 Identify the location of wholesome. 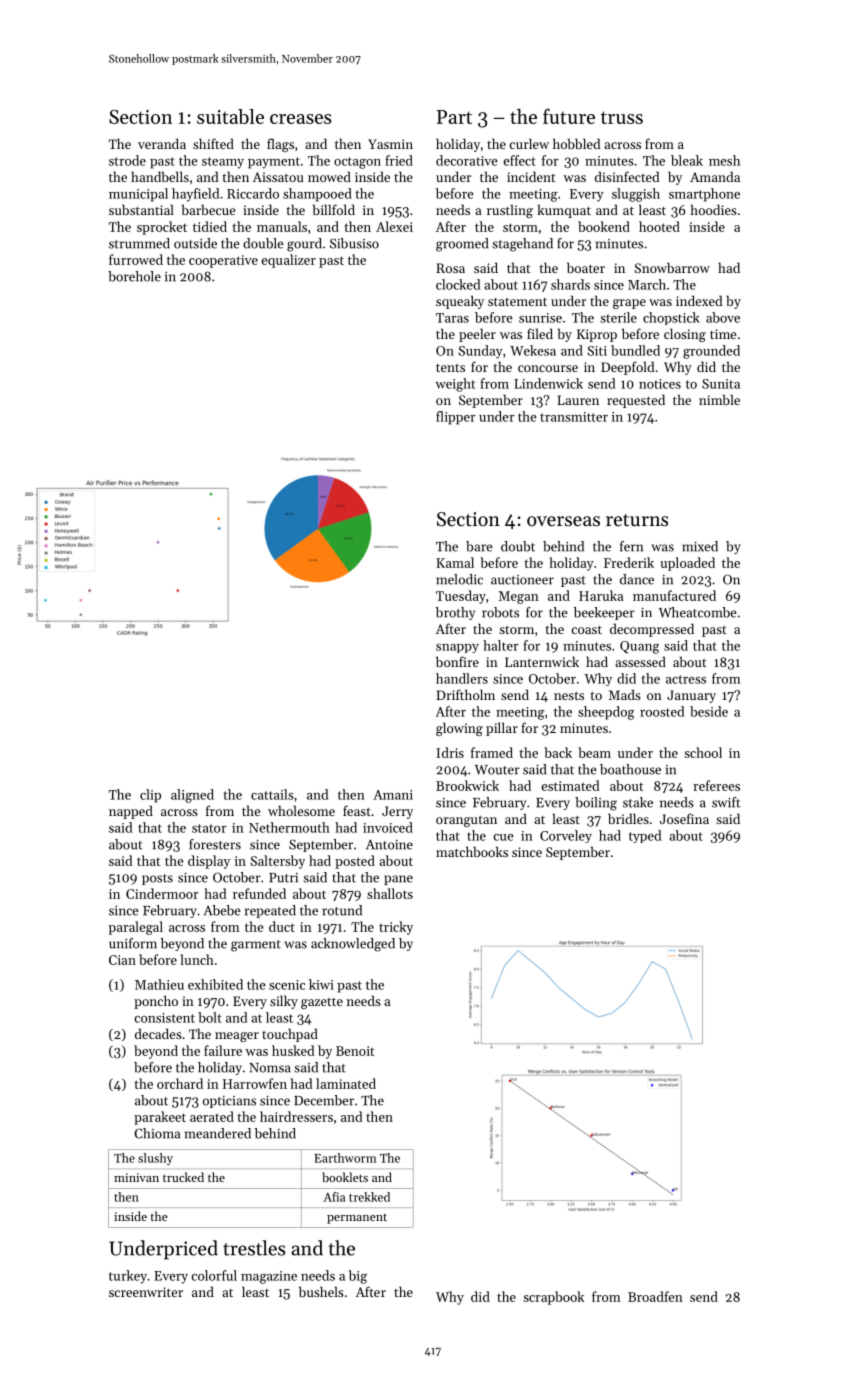
(301, 810).
